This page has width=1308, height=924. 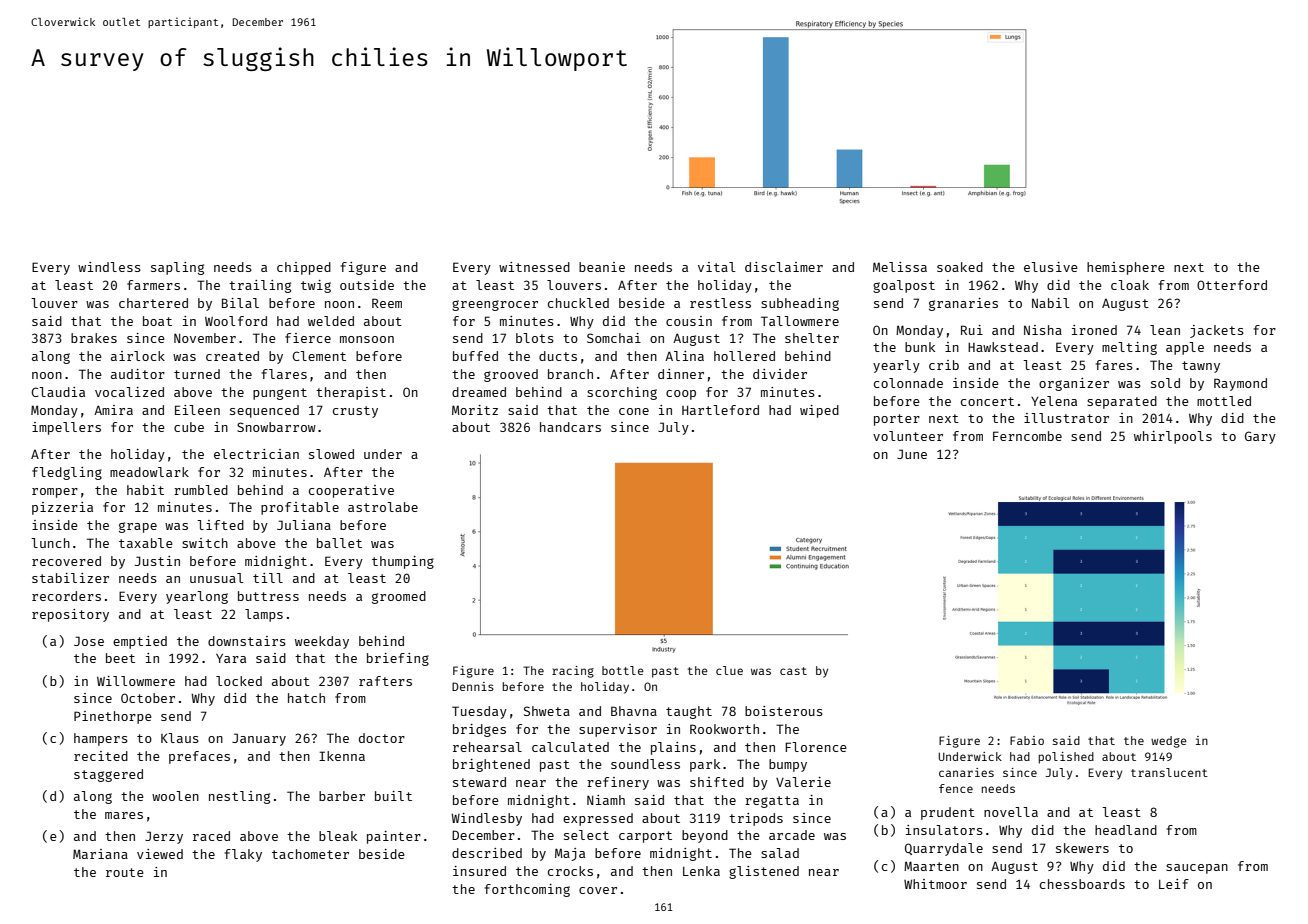 What do you see at coordinates (138, 527) in the page?
I see `grape` at bounding box center [138, 527].
